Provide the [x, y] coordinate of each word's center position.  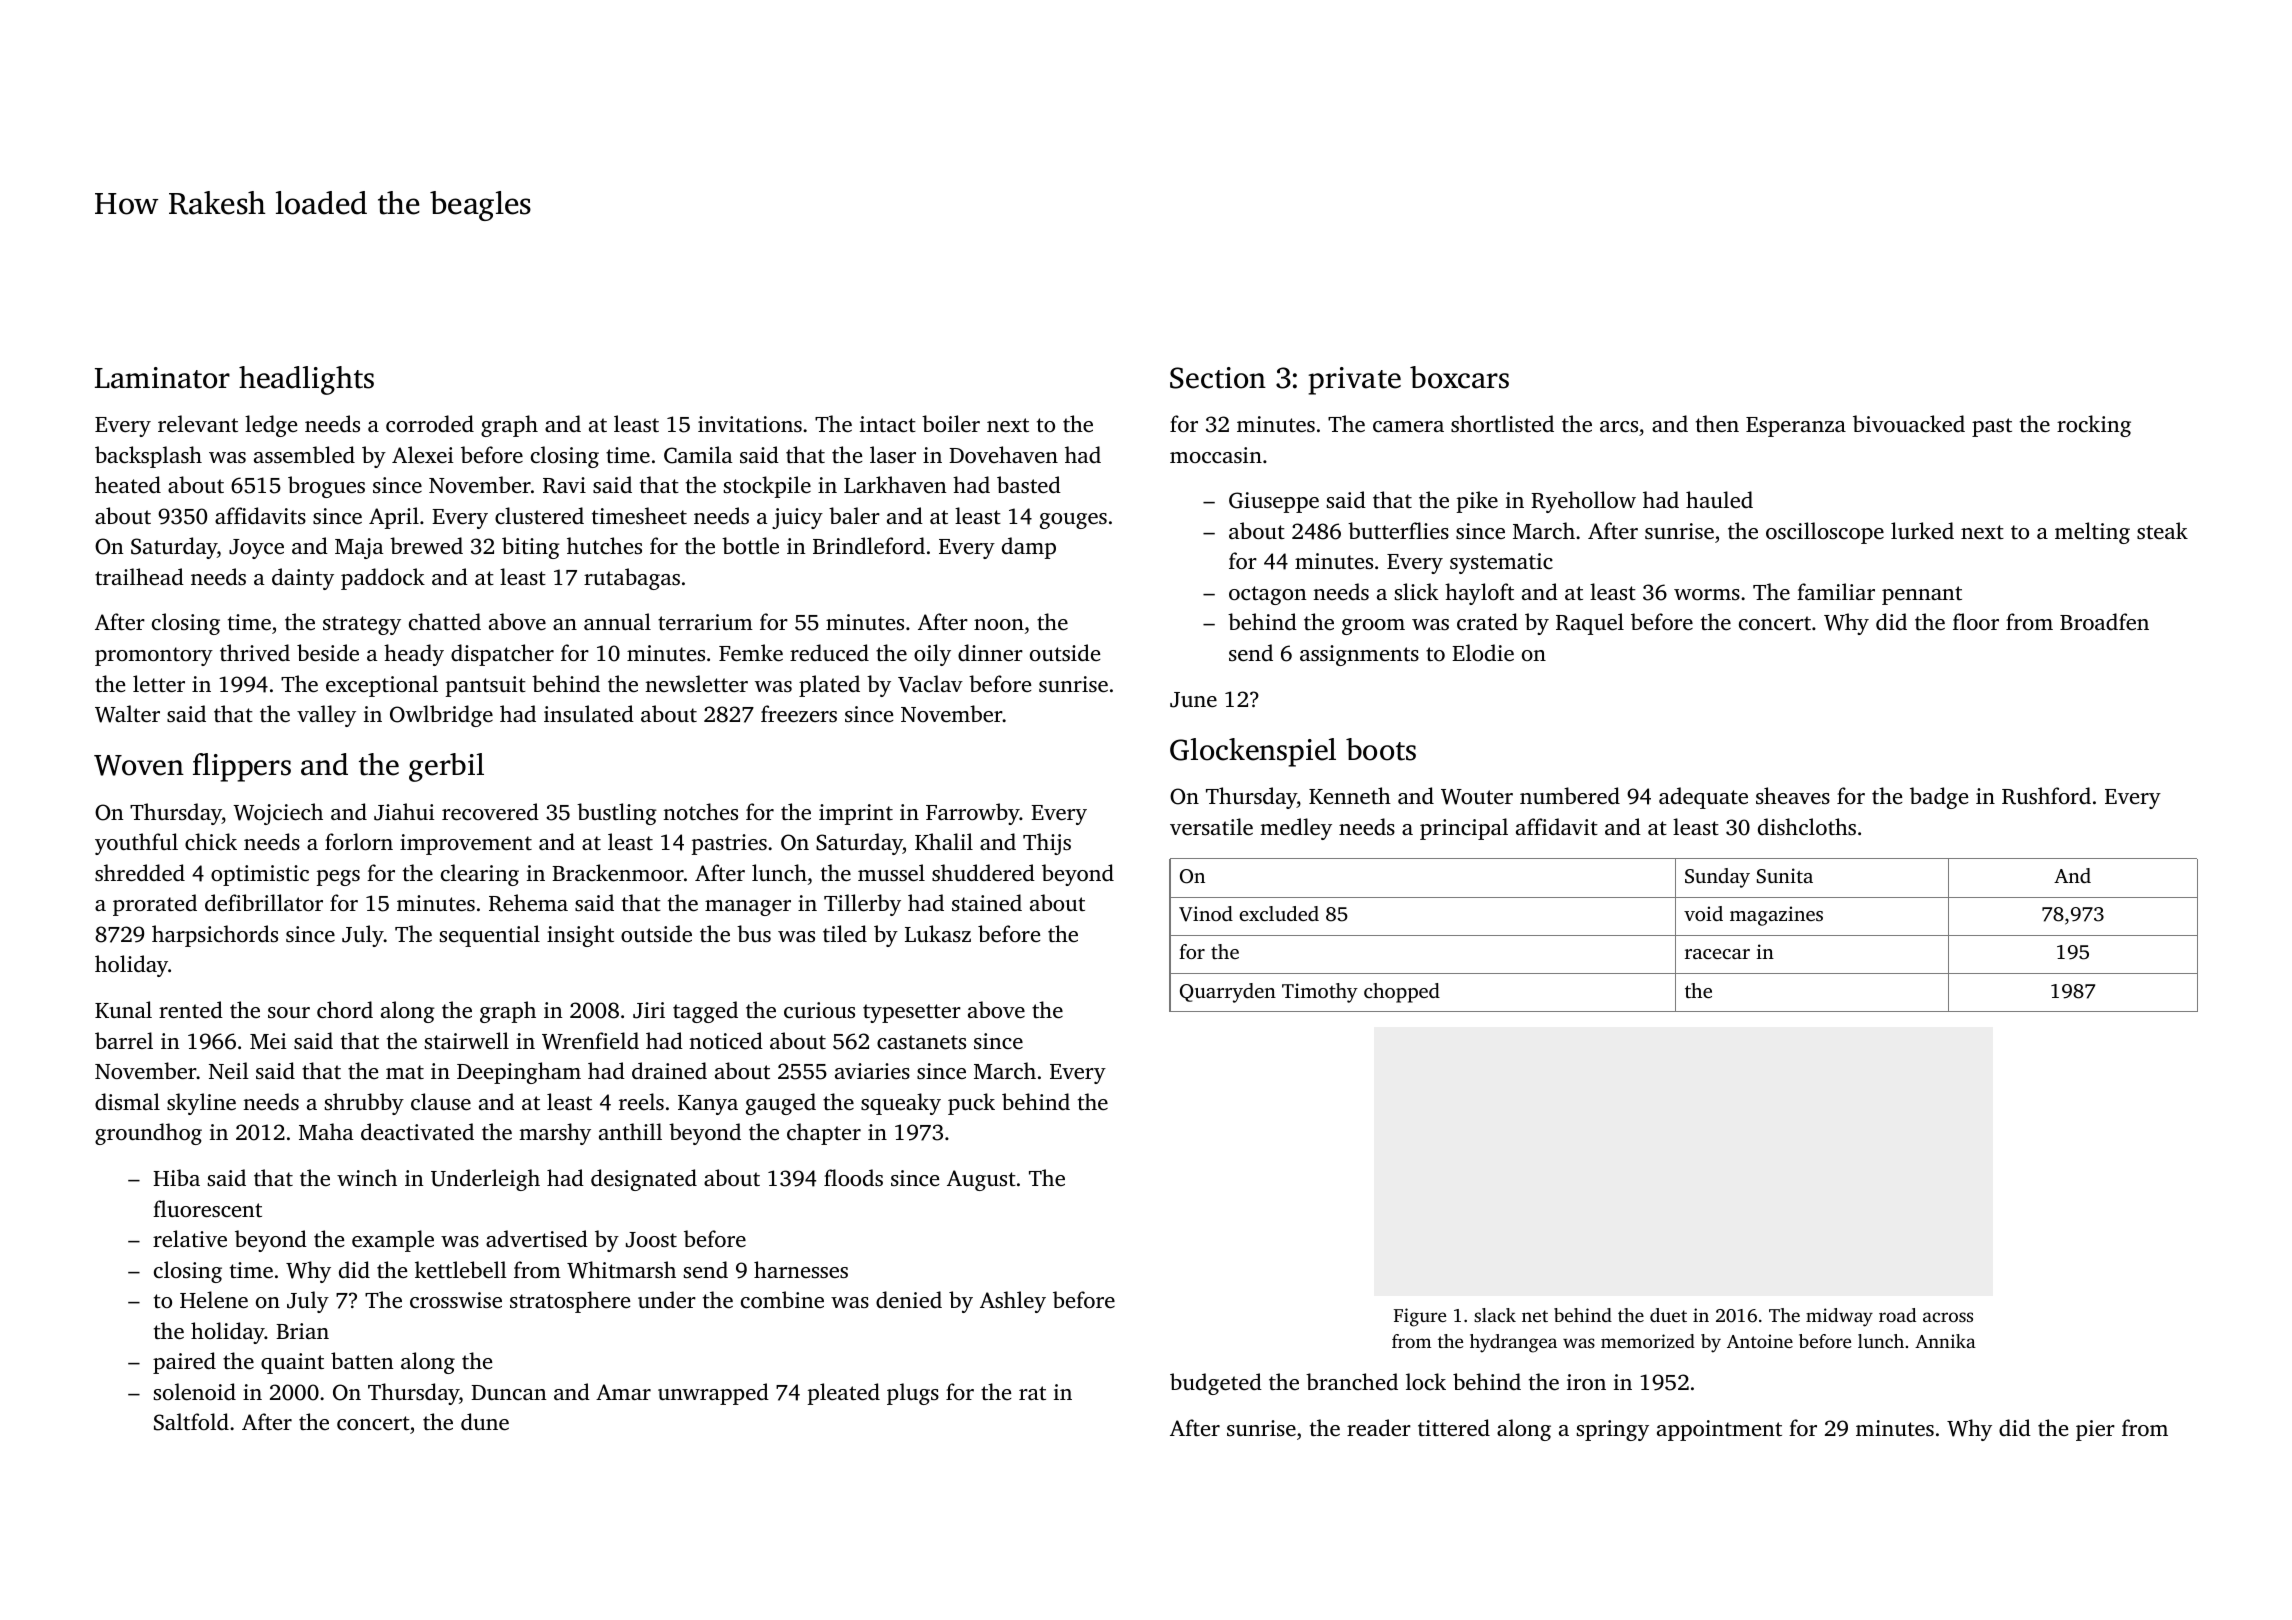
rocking [2094, 426]
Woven [139, 765]
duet [1668, 1315]
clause [441, 1101]
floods [853, 1177]
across [1948, 1317]
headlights [306, 380]
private [1354, 381]
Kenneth [1350, 795]
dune [485, 1421]
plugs [913, 1394]
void [1703, 913]
